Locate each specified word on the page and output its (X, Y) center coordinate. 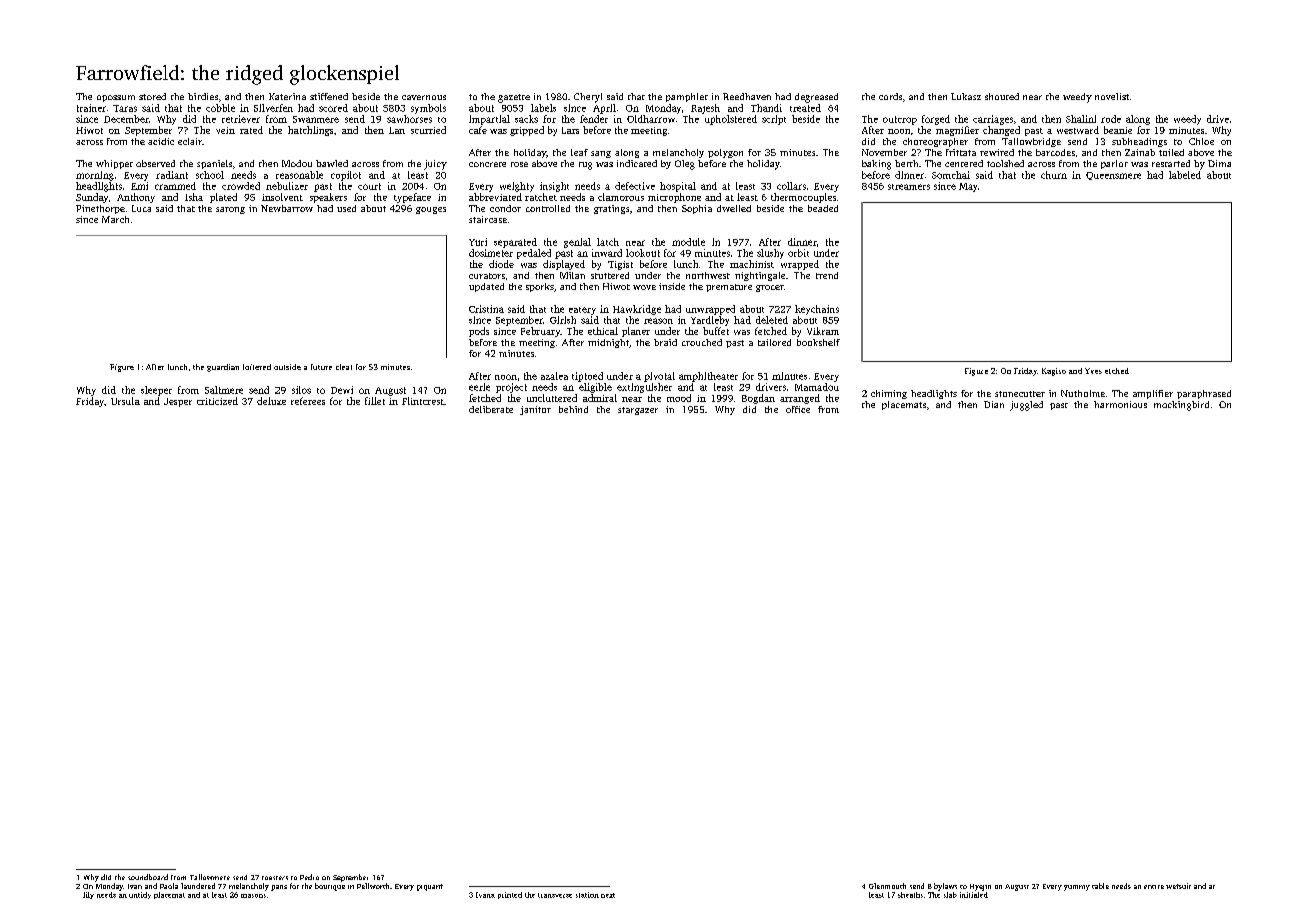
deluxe (271, 401)
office (798, 409)
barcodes (1055, 152)
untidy (140, 895)
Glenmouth (887, 886)
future (321, 367)
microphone (674, 198)
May (968, 187)
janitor (535, 410)
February (540, 332)
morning (95, 176)
